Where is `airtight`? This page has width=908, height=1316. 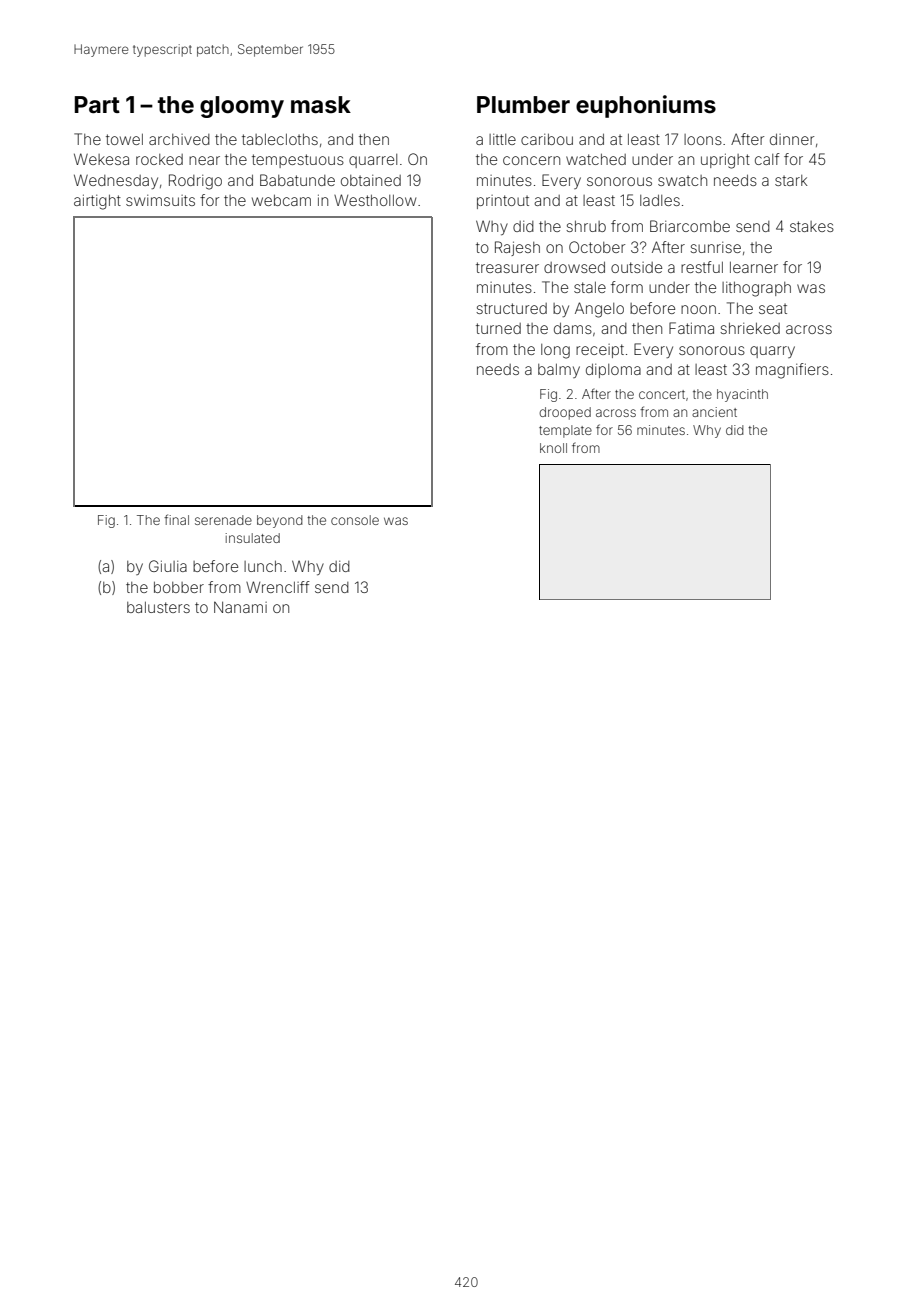 airtight is located at coordinates (97, 202).
